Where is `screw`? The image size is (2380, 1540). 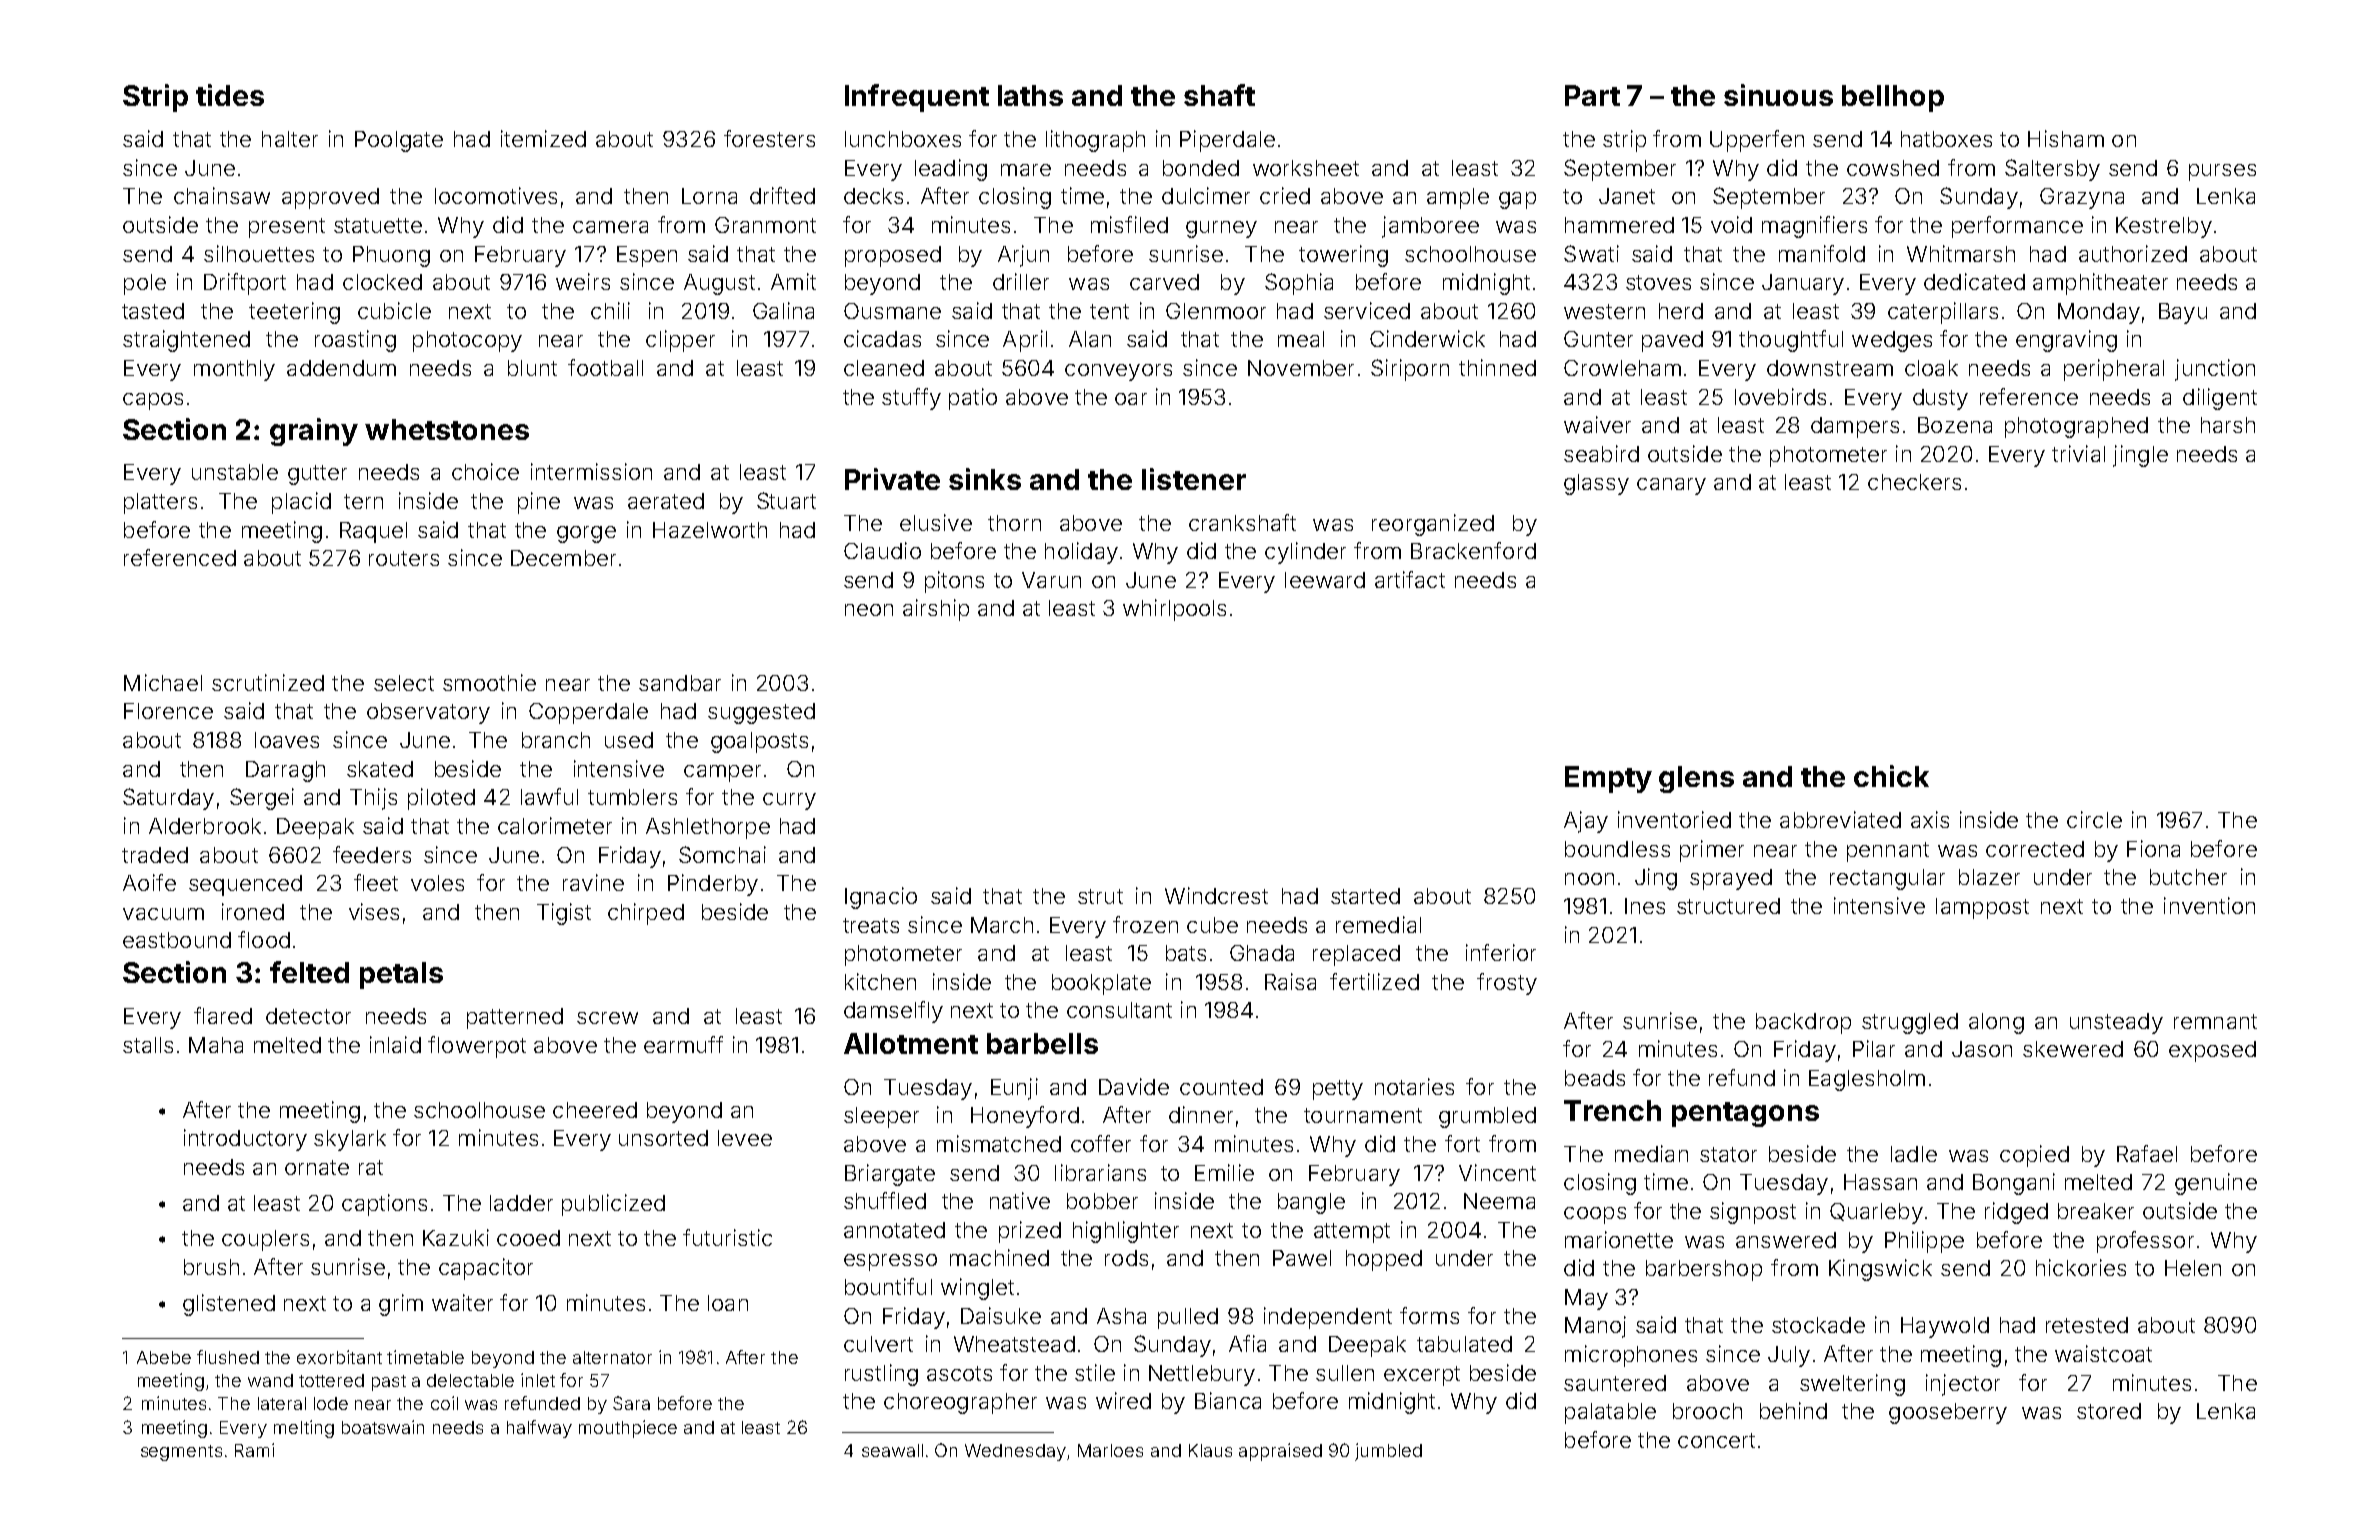 screw is located at coordinates (607, 1018).
